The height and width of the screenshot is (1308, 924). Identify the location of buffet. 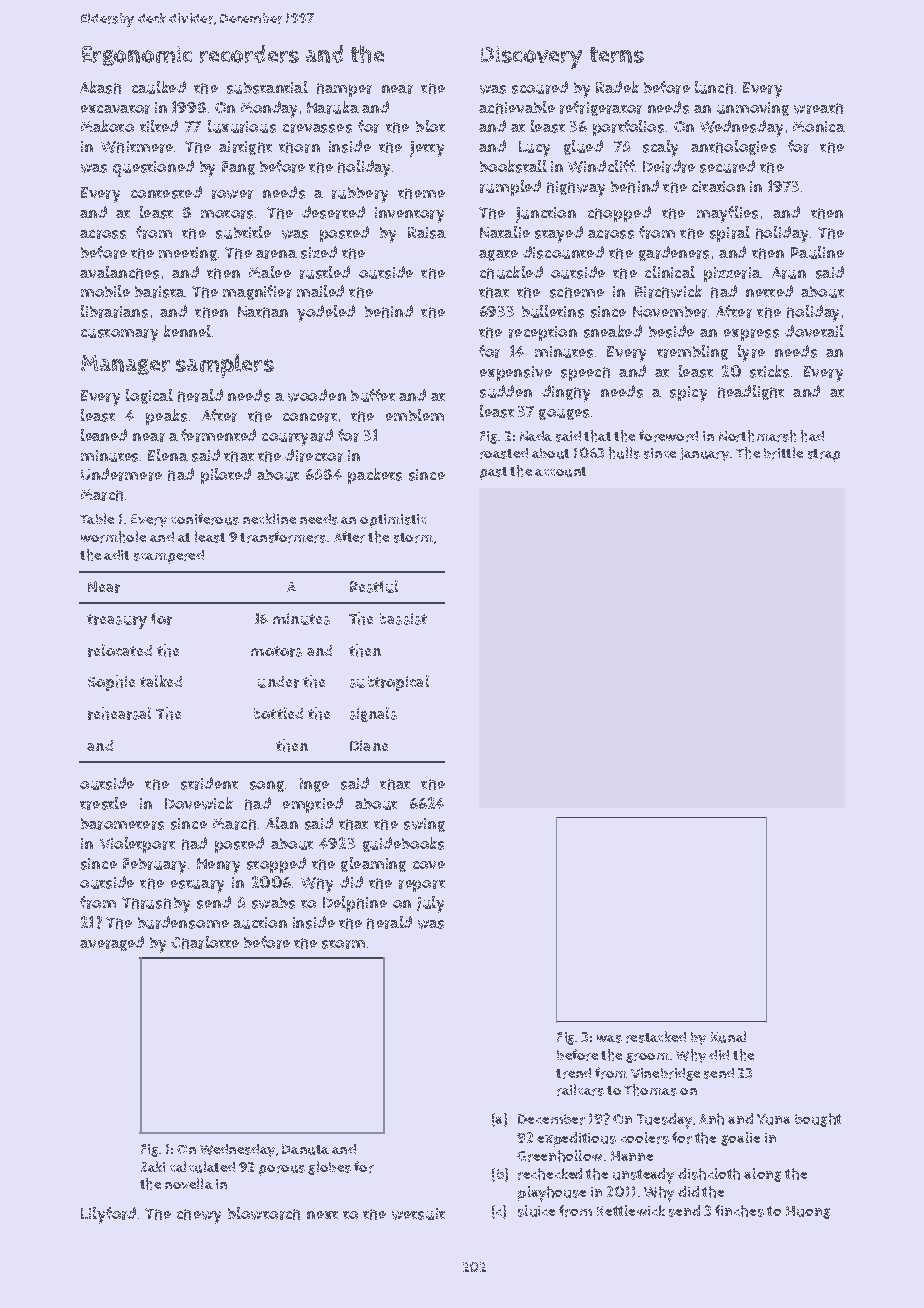
(373, 395).
